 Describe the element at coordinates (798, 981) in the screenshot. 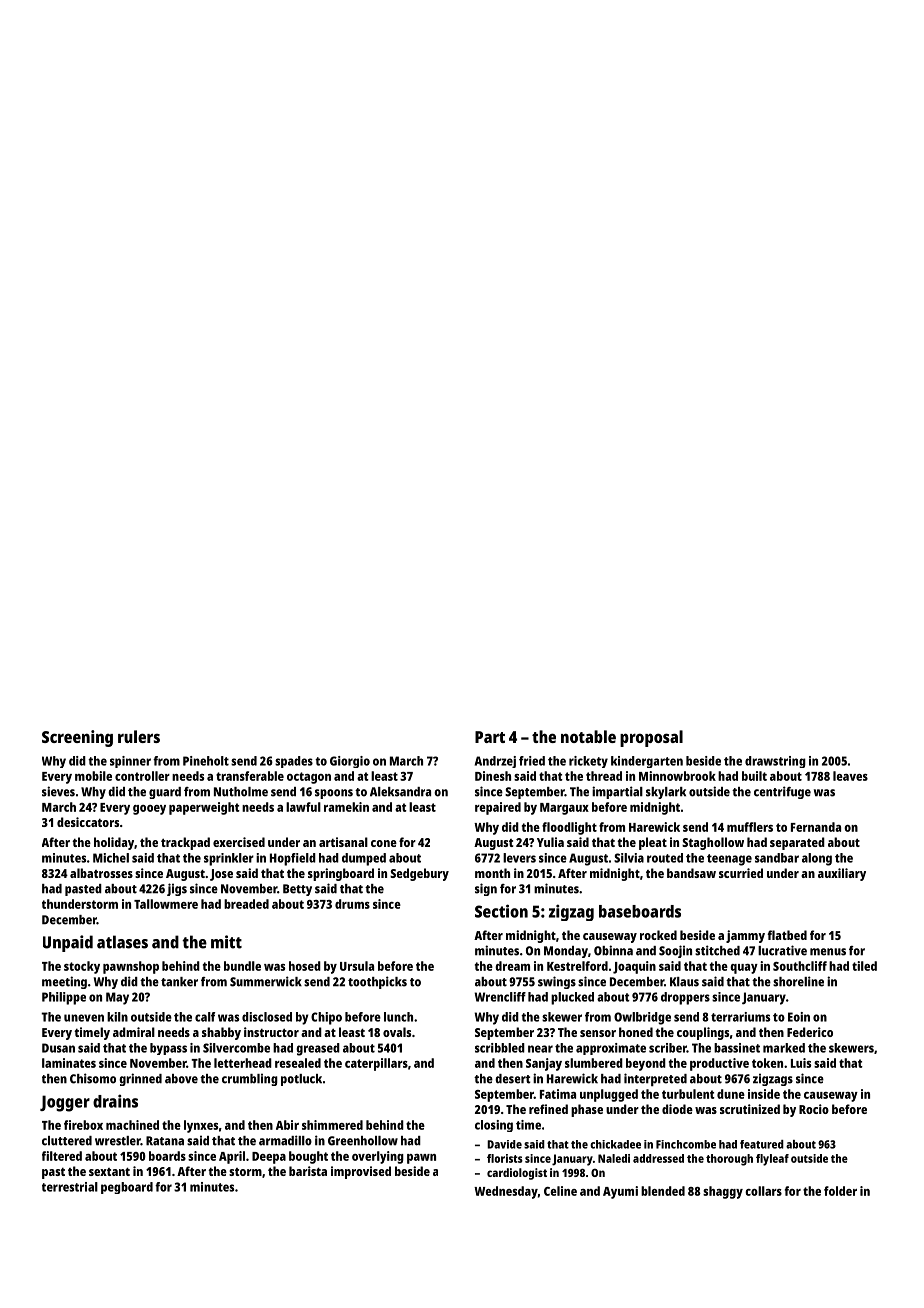

I see `shoreline` at that location.
